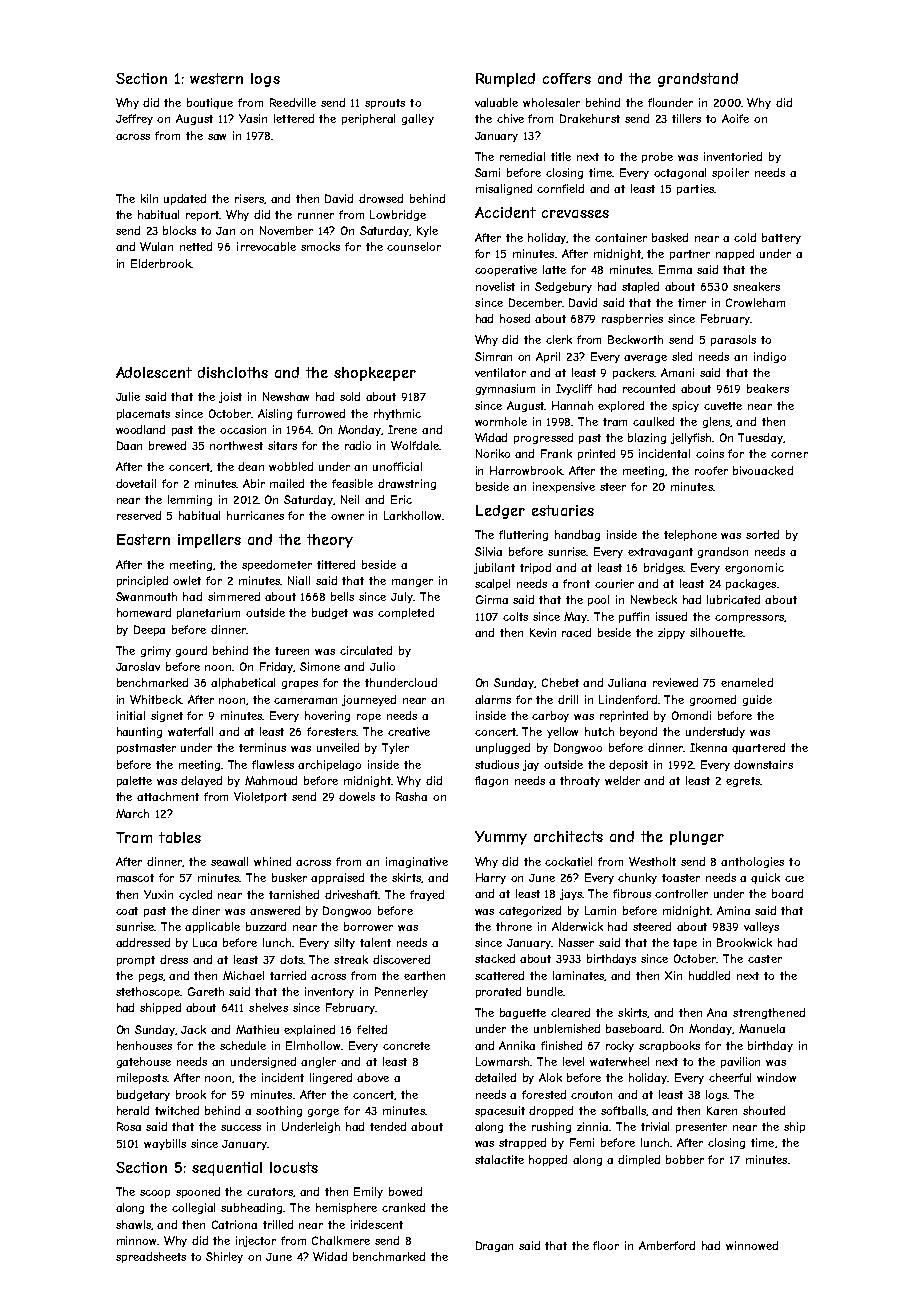 The height and width of the page is (1308, 924). What do you see at coordinates (369, 718) in the page?
I see `rope` at bounding box center [369, 718].
